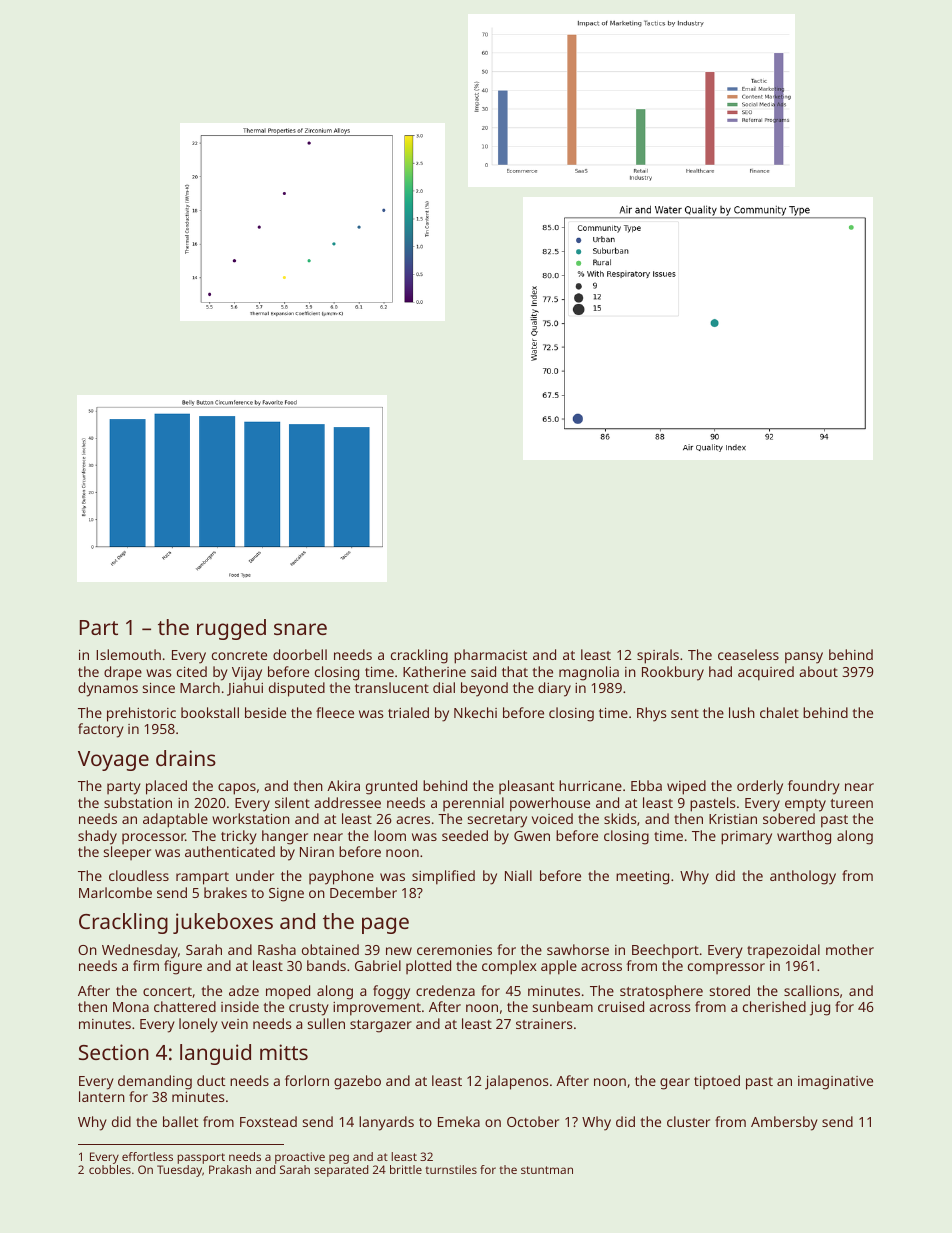  I want to click on capos, so click(237, 789).
